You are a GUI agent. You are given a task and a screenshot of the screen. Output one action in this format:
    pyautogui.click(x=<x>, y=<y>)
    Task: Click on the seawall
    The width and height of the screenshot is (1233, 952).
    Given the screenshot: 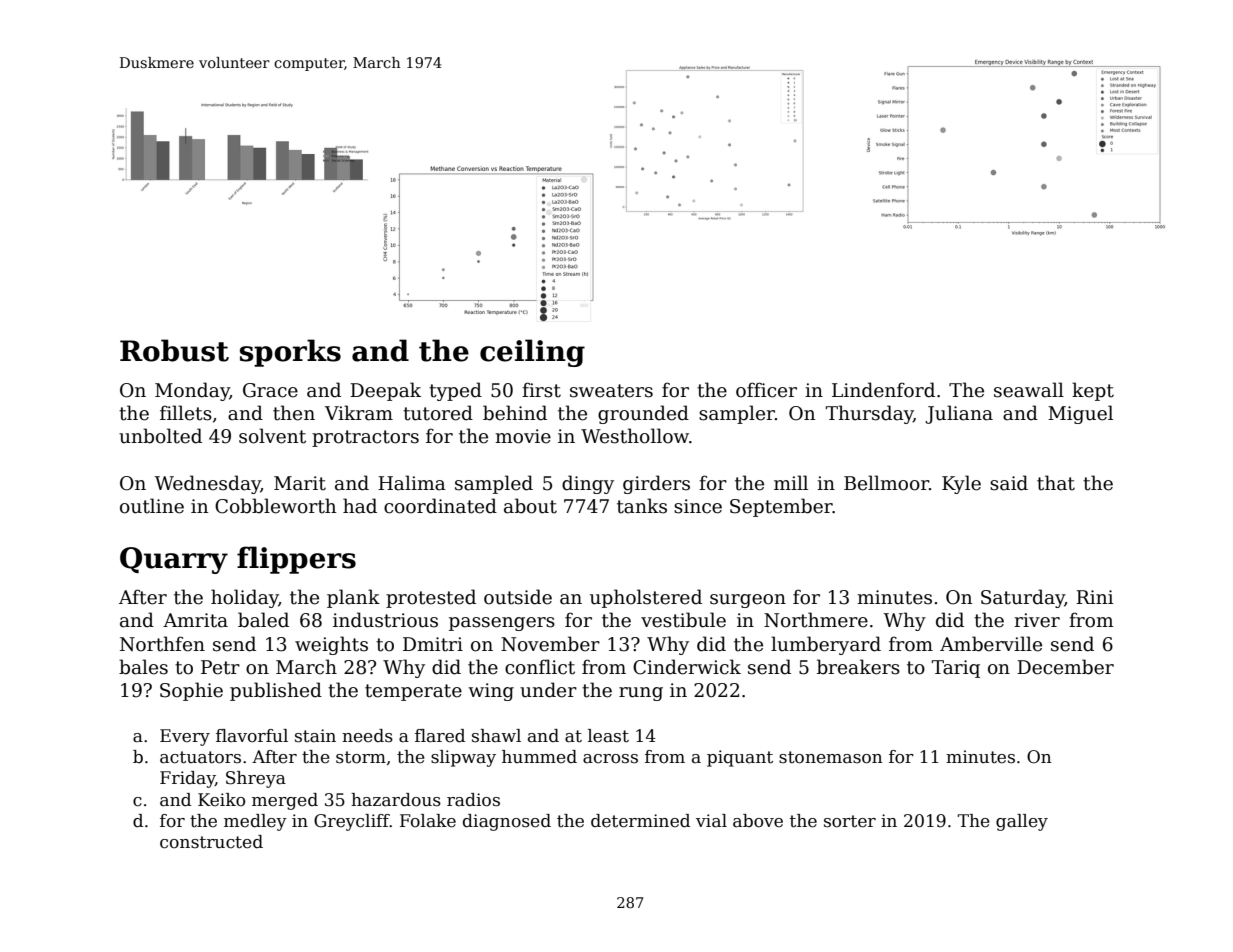 What is the action you would take?
    pyautogui.click(x=1029, y=390)
